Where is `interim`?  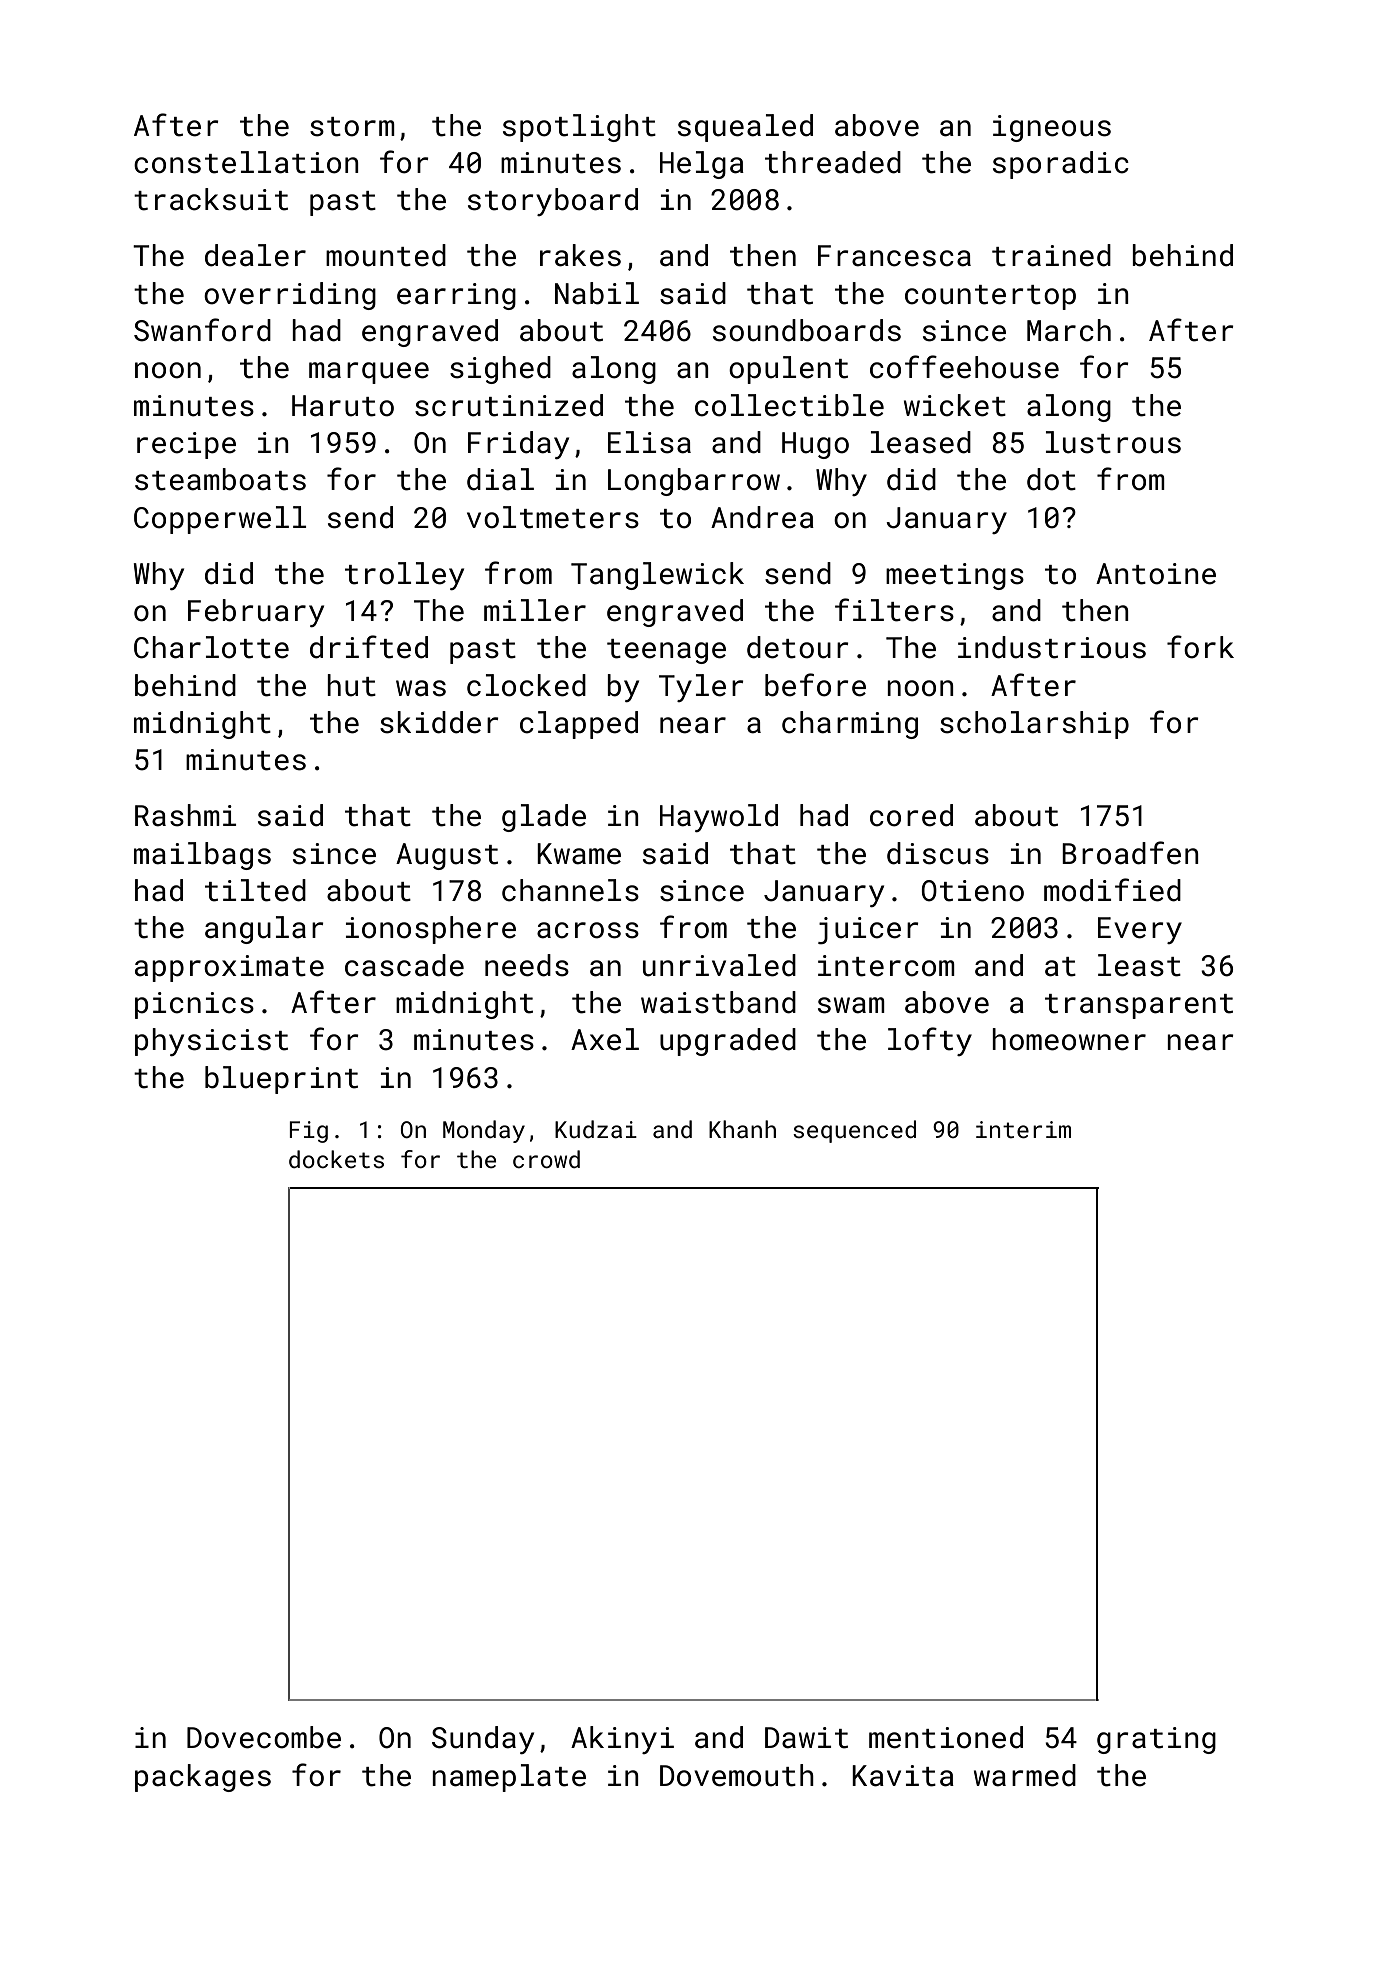 interim is located at coordinates (1023, 1129).
